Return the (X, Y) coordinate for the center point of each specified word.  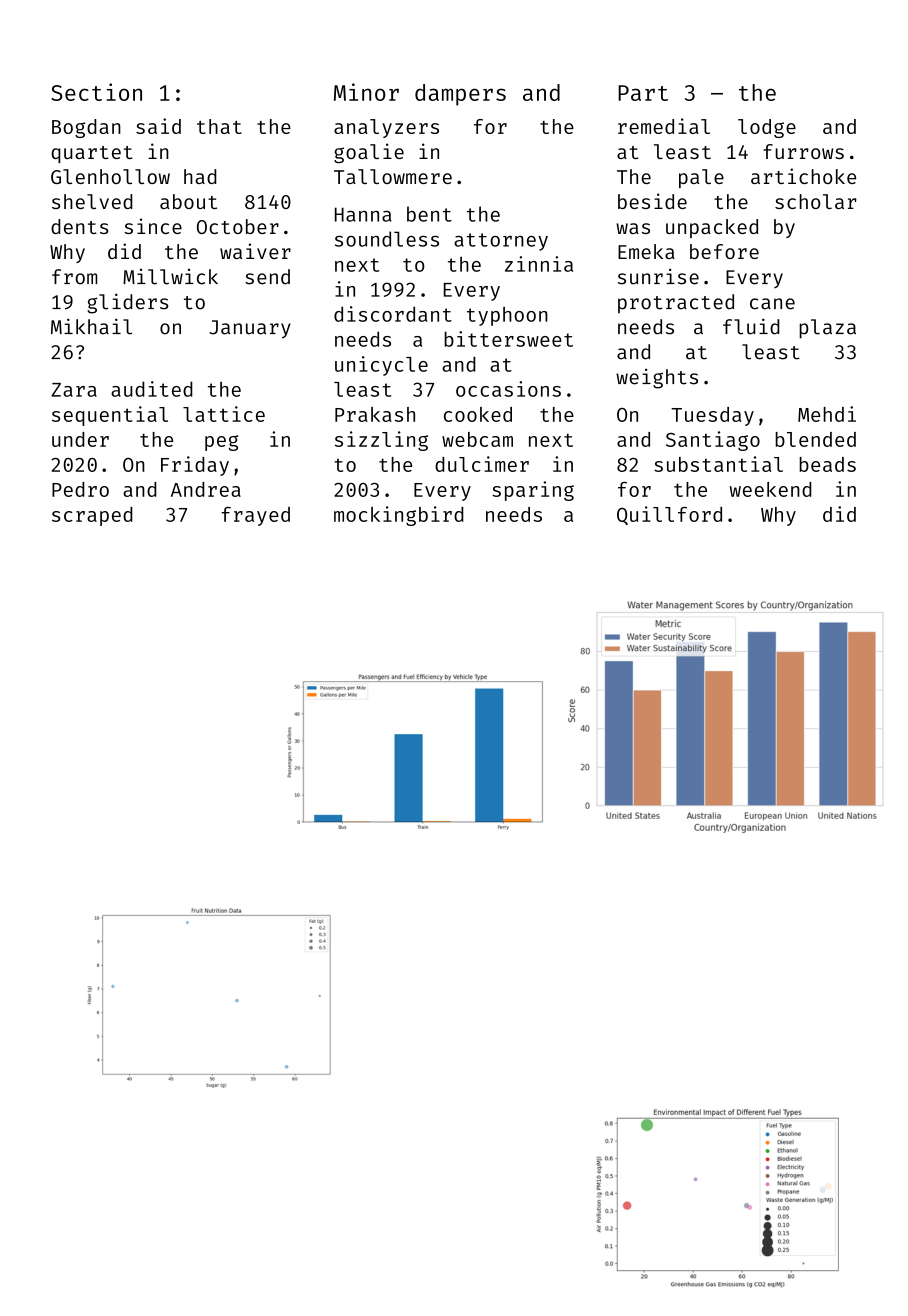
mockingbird (399, 516)
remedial (664, 126)
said (158, 126)
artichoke (803, 176)
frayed (256, 516)
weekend (770, 489)
